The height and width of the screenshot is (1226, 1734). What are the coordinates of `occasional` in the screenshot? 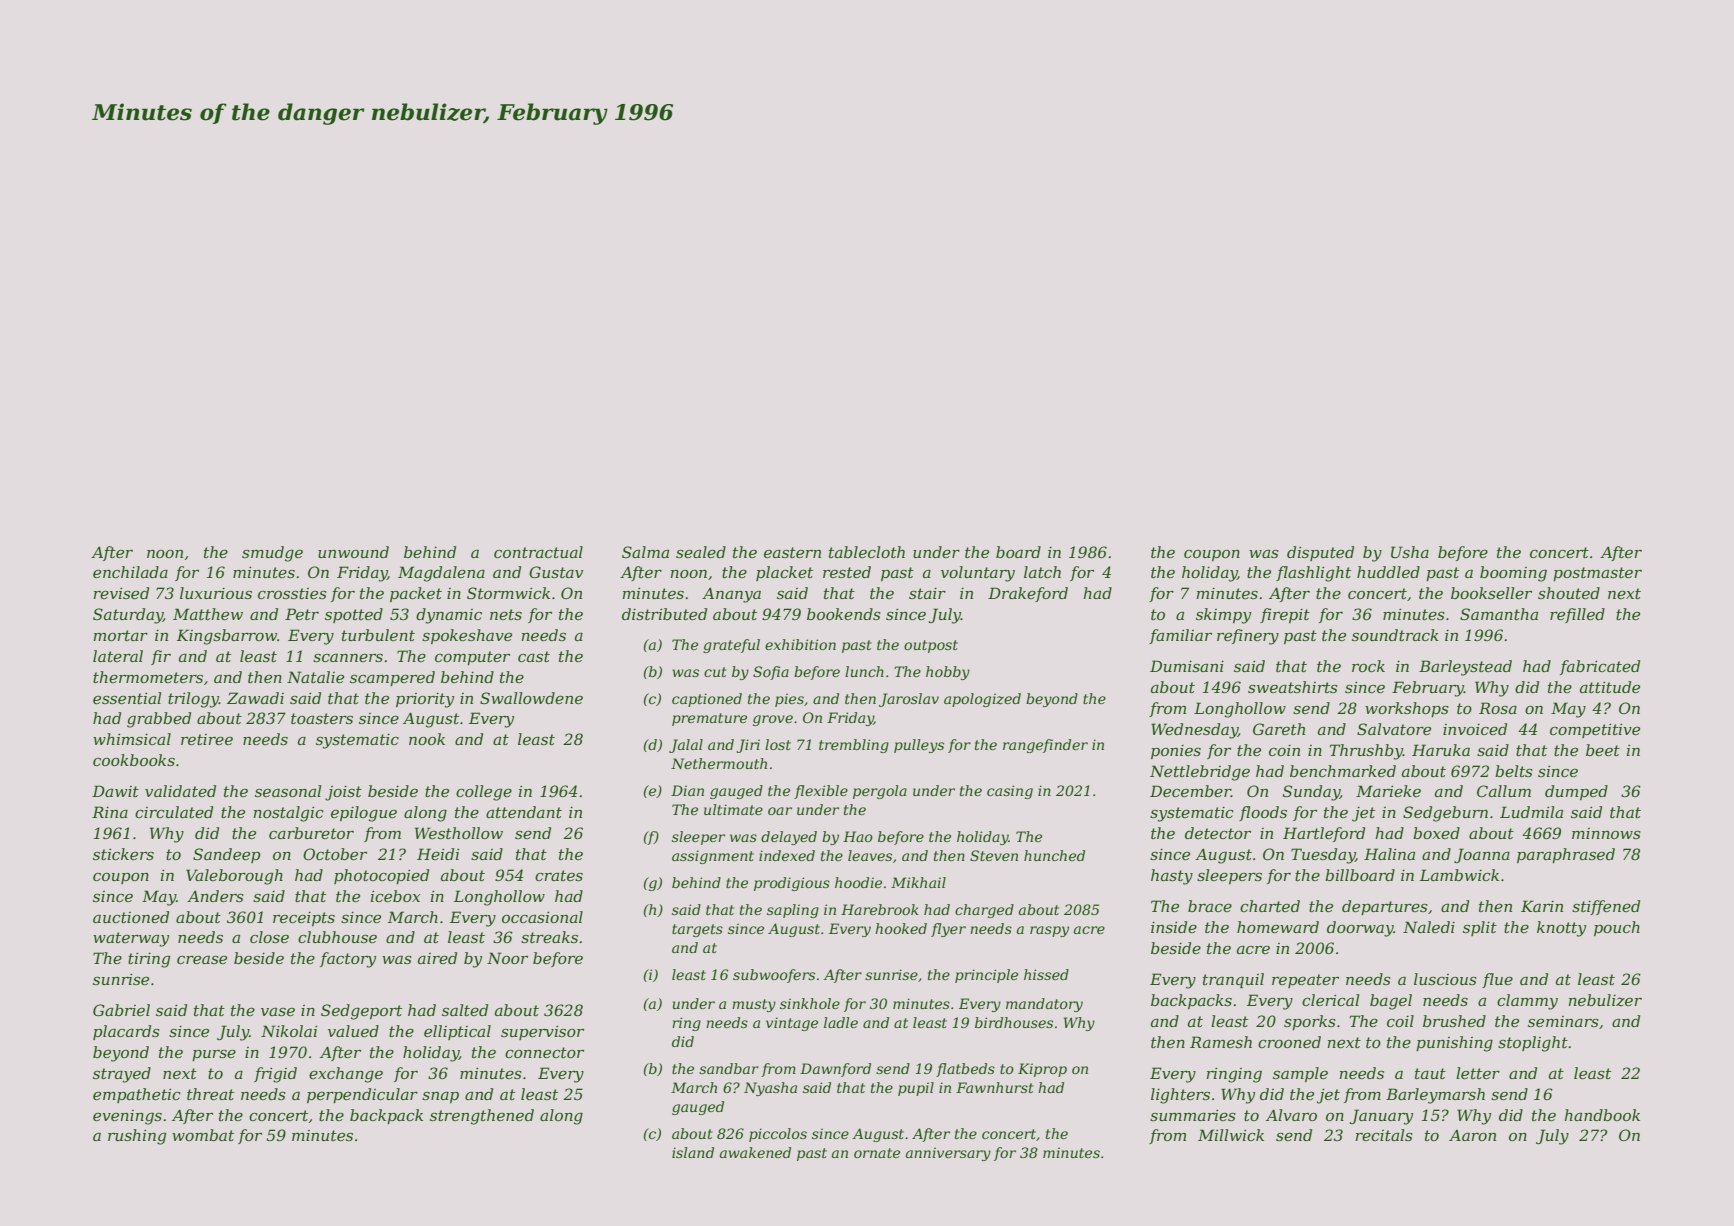 It's located at (542, 917).
